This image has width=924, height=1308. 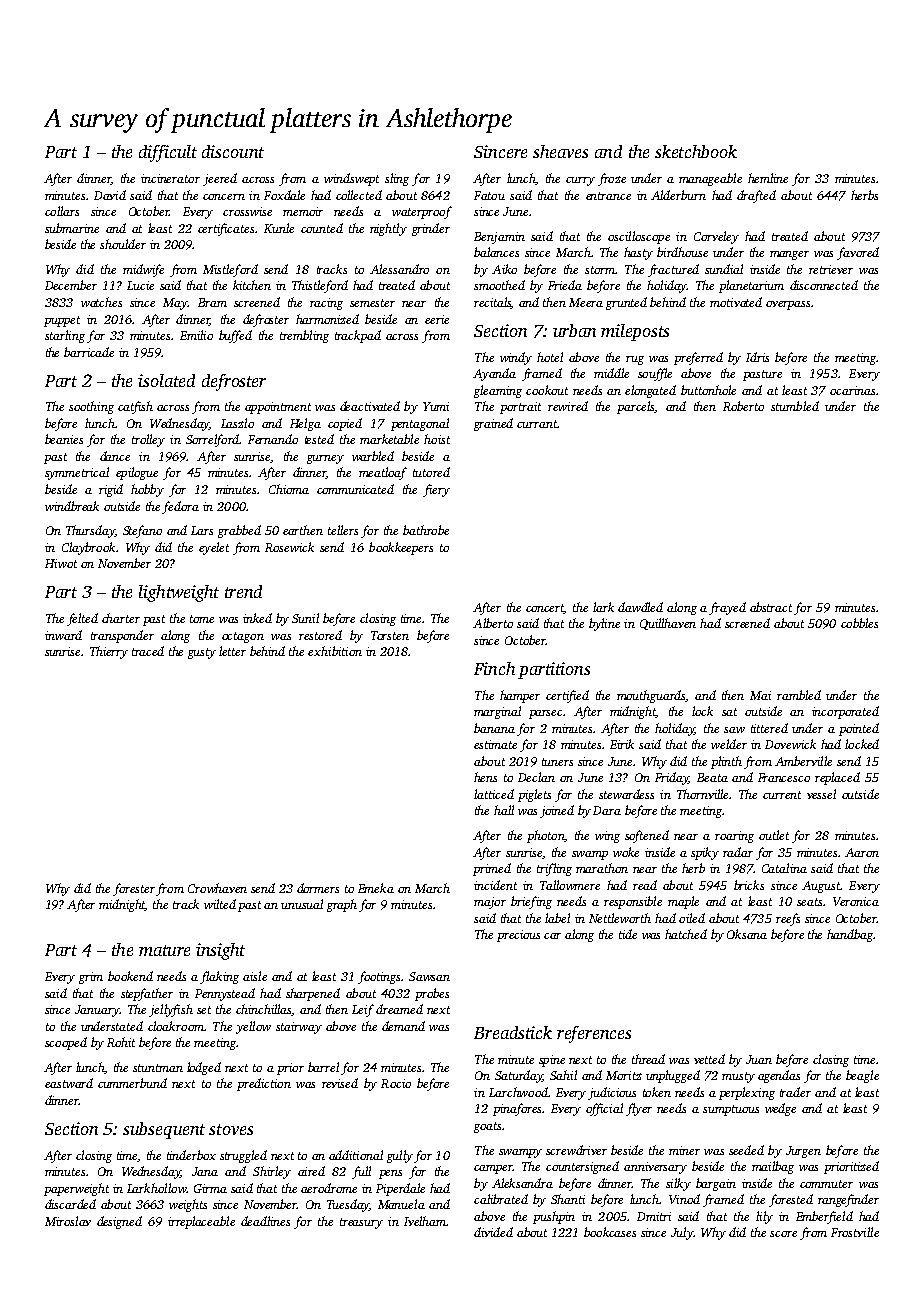 I want to click on forester, so click(x=134, y=889).
